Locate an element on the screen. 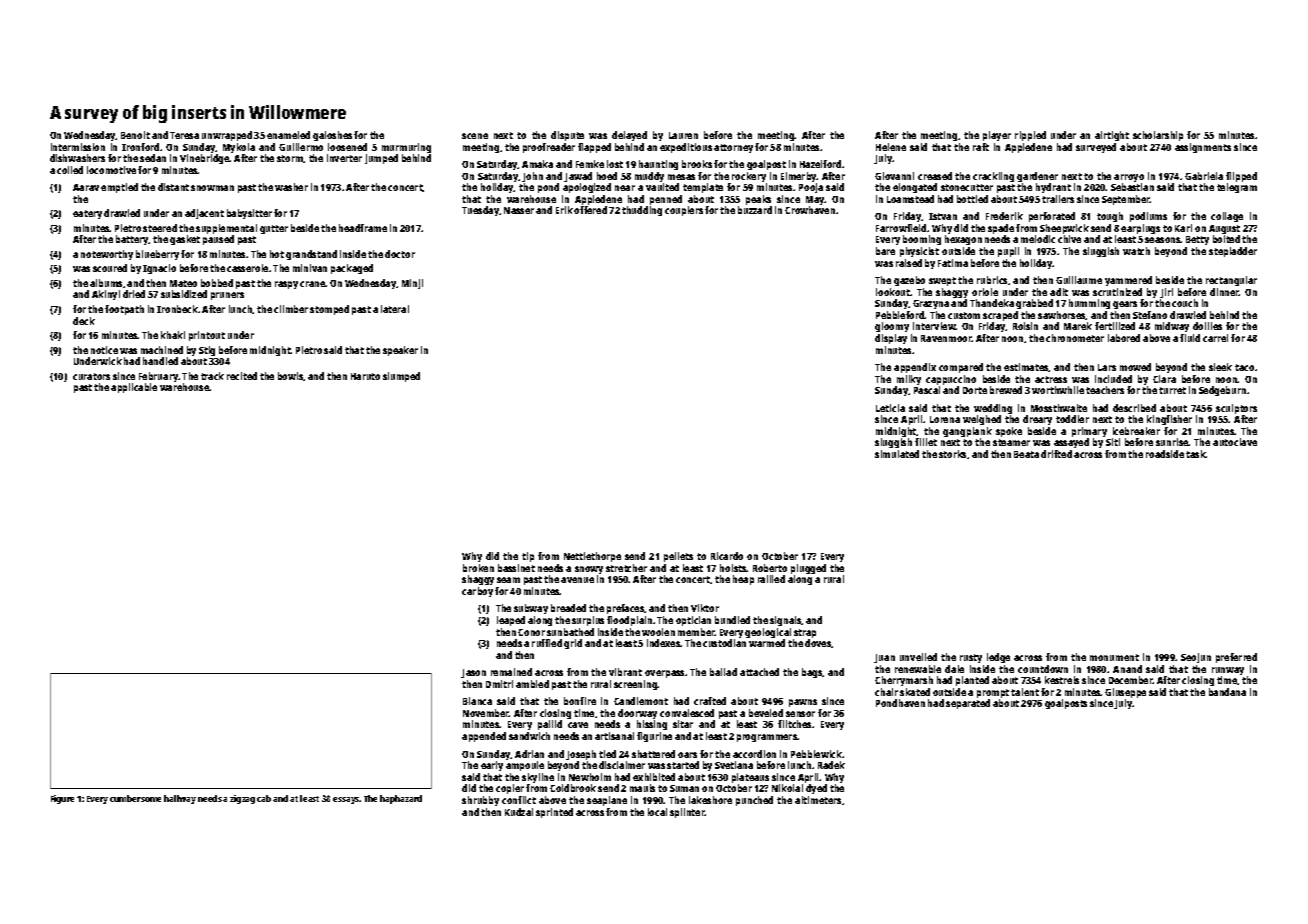 This screenshot has width=1308, height=924. Marek is located at coordinates (1078, 326).
